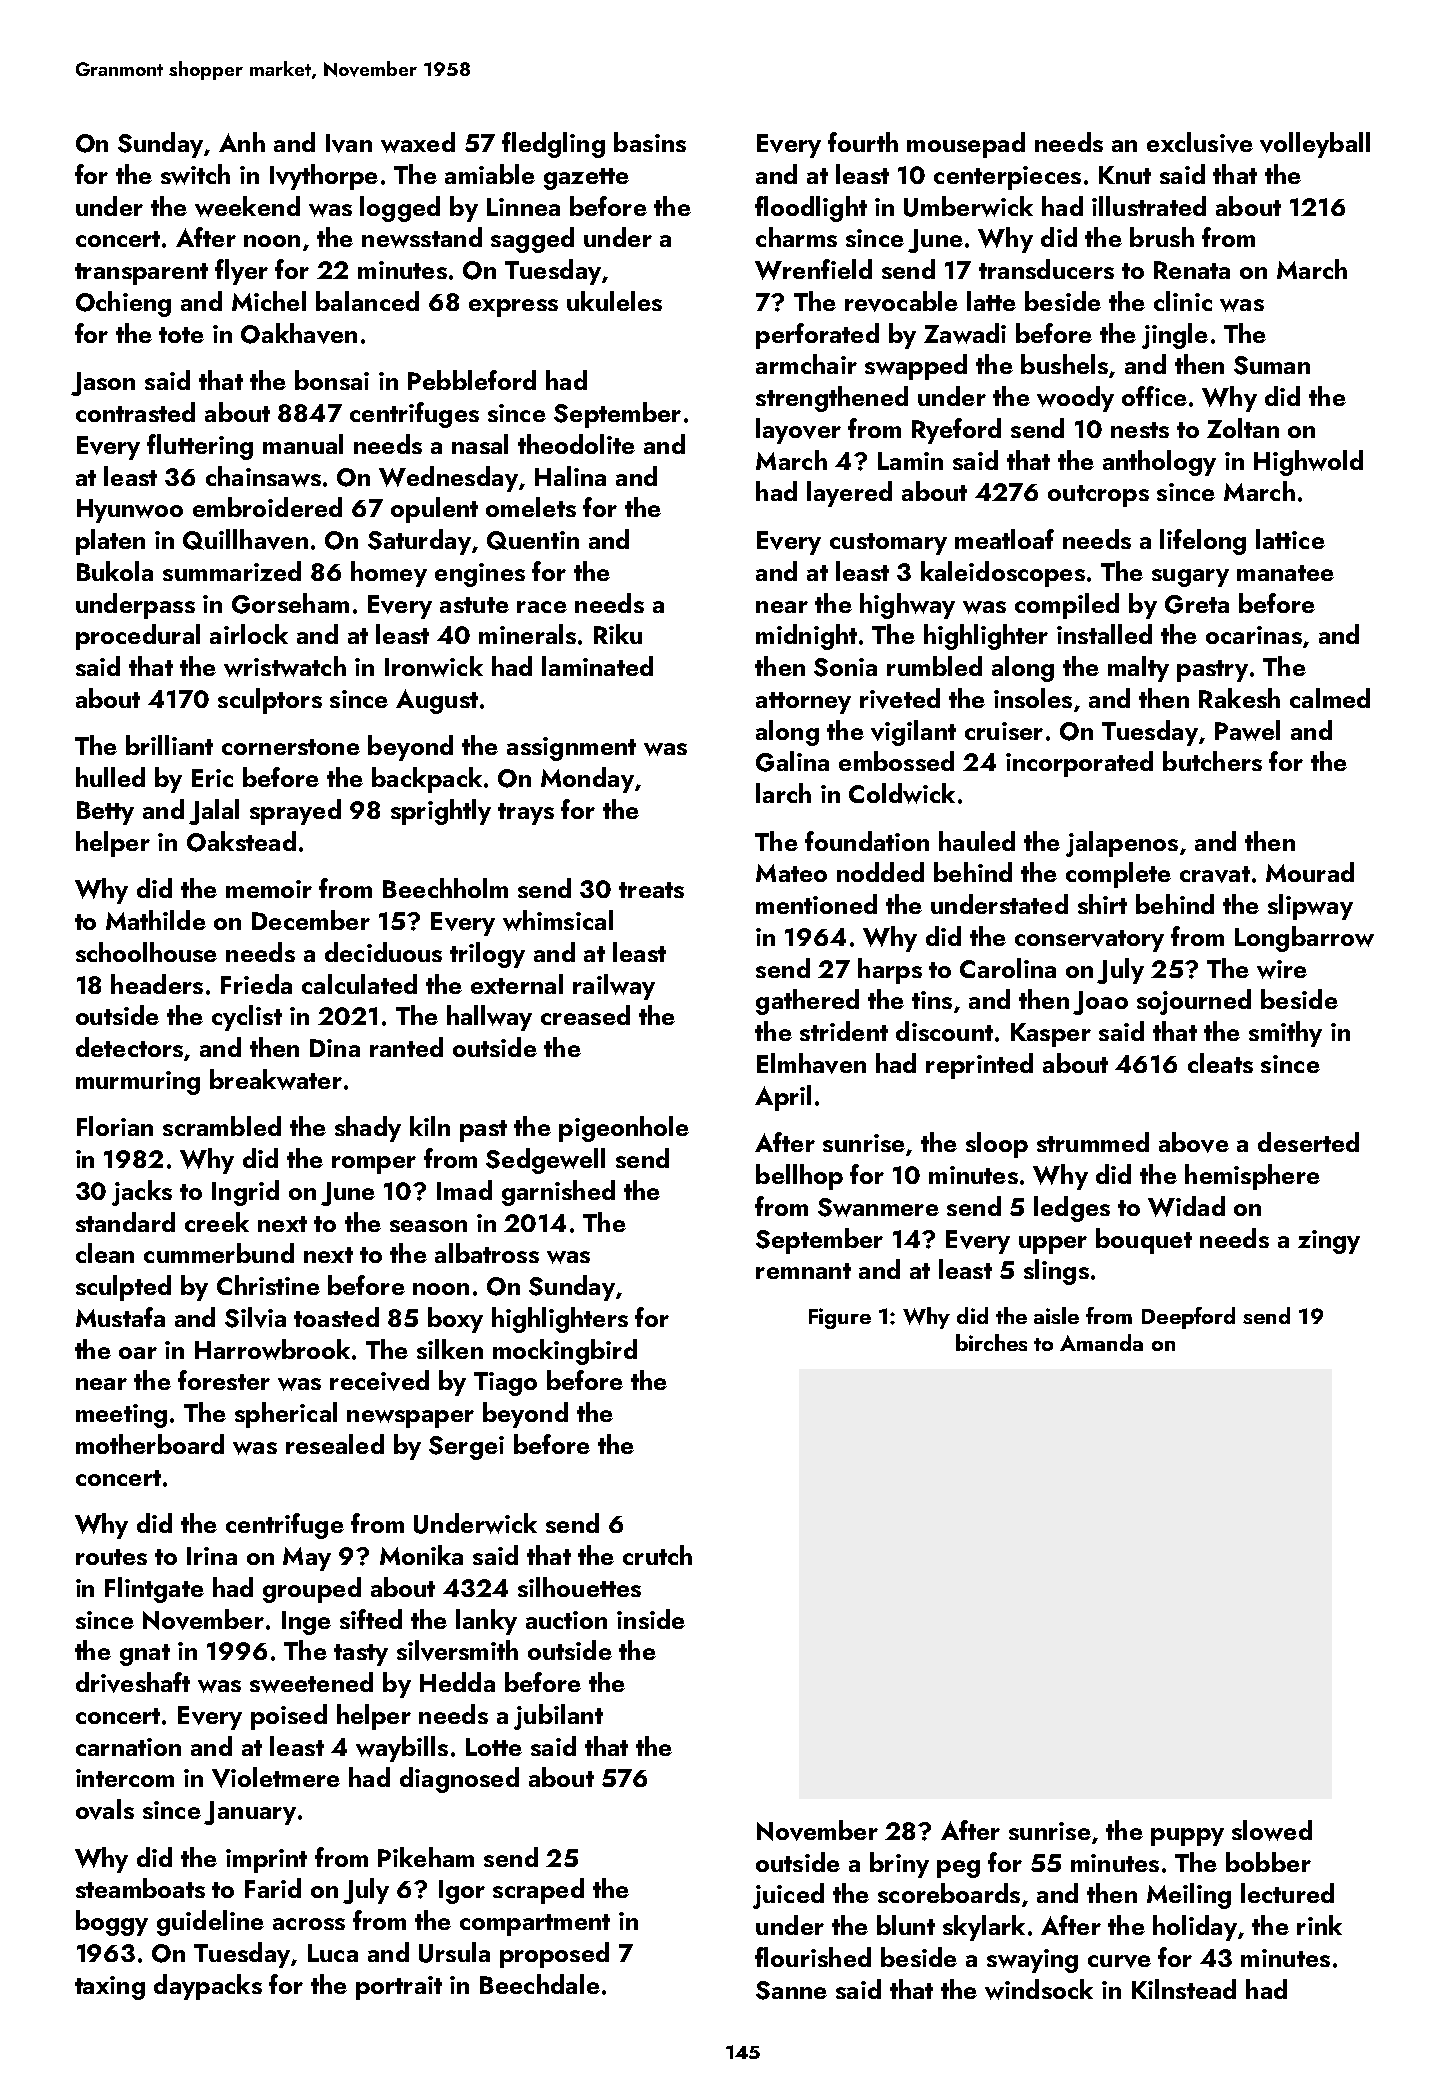 The height and width of the screenshot is (2100, 1450). I want to click on zingy, so click(1329, 1242).
